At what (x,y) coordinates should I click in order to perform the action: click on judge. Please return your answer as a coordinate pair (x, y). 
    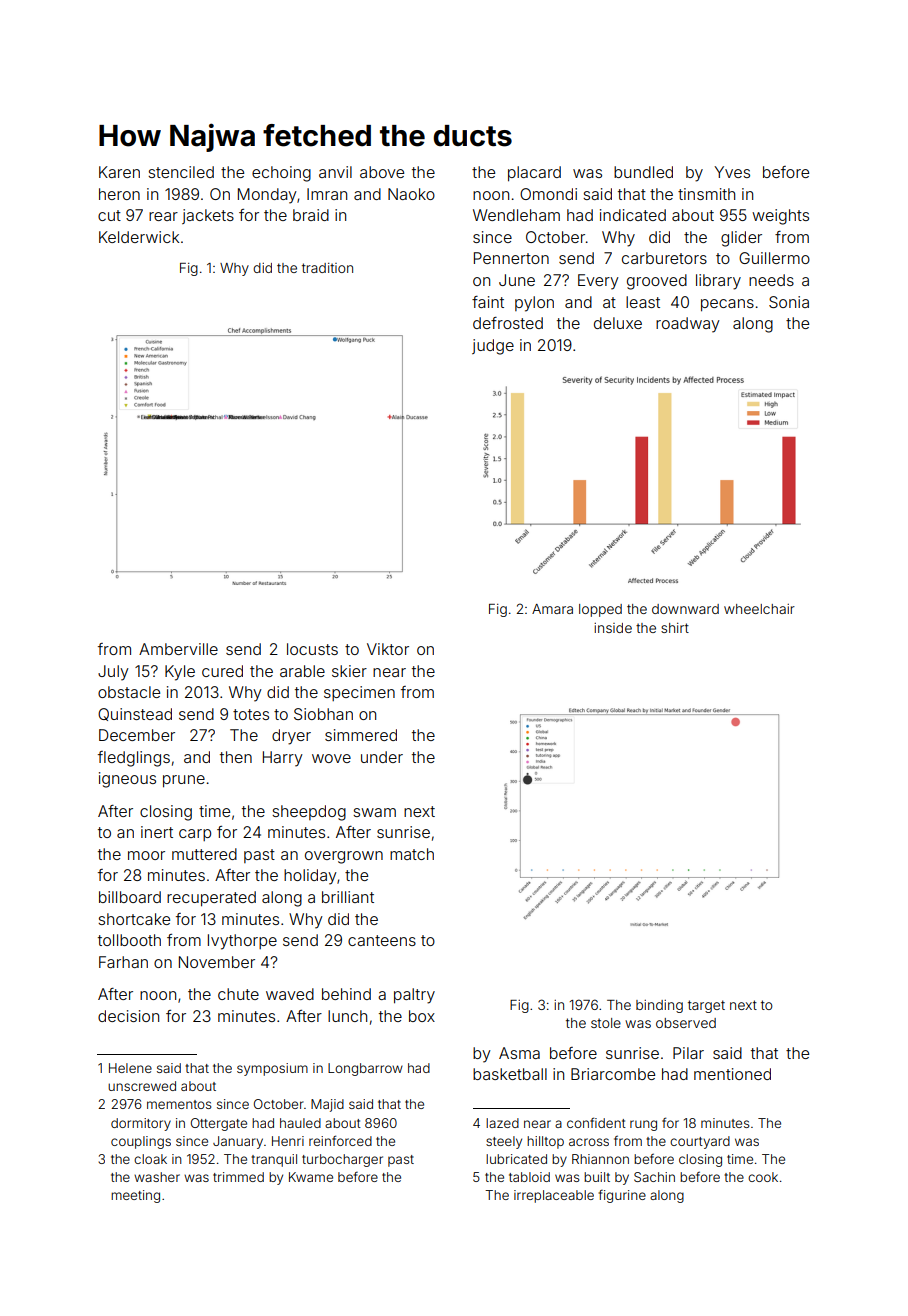
    Looking at the image, I should click on (493, 347).
